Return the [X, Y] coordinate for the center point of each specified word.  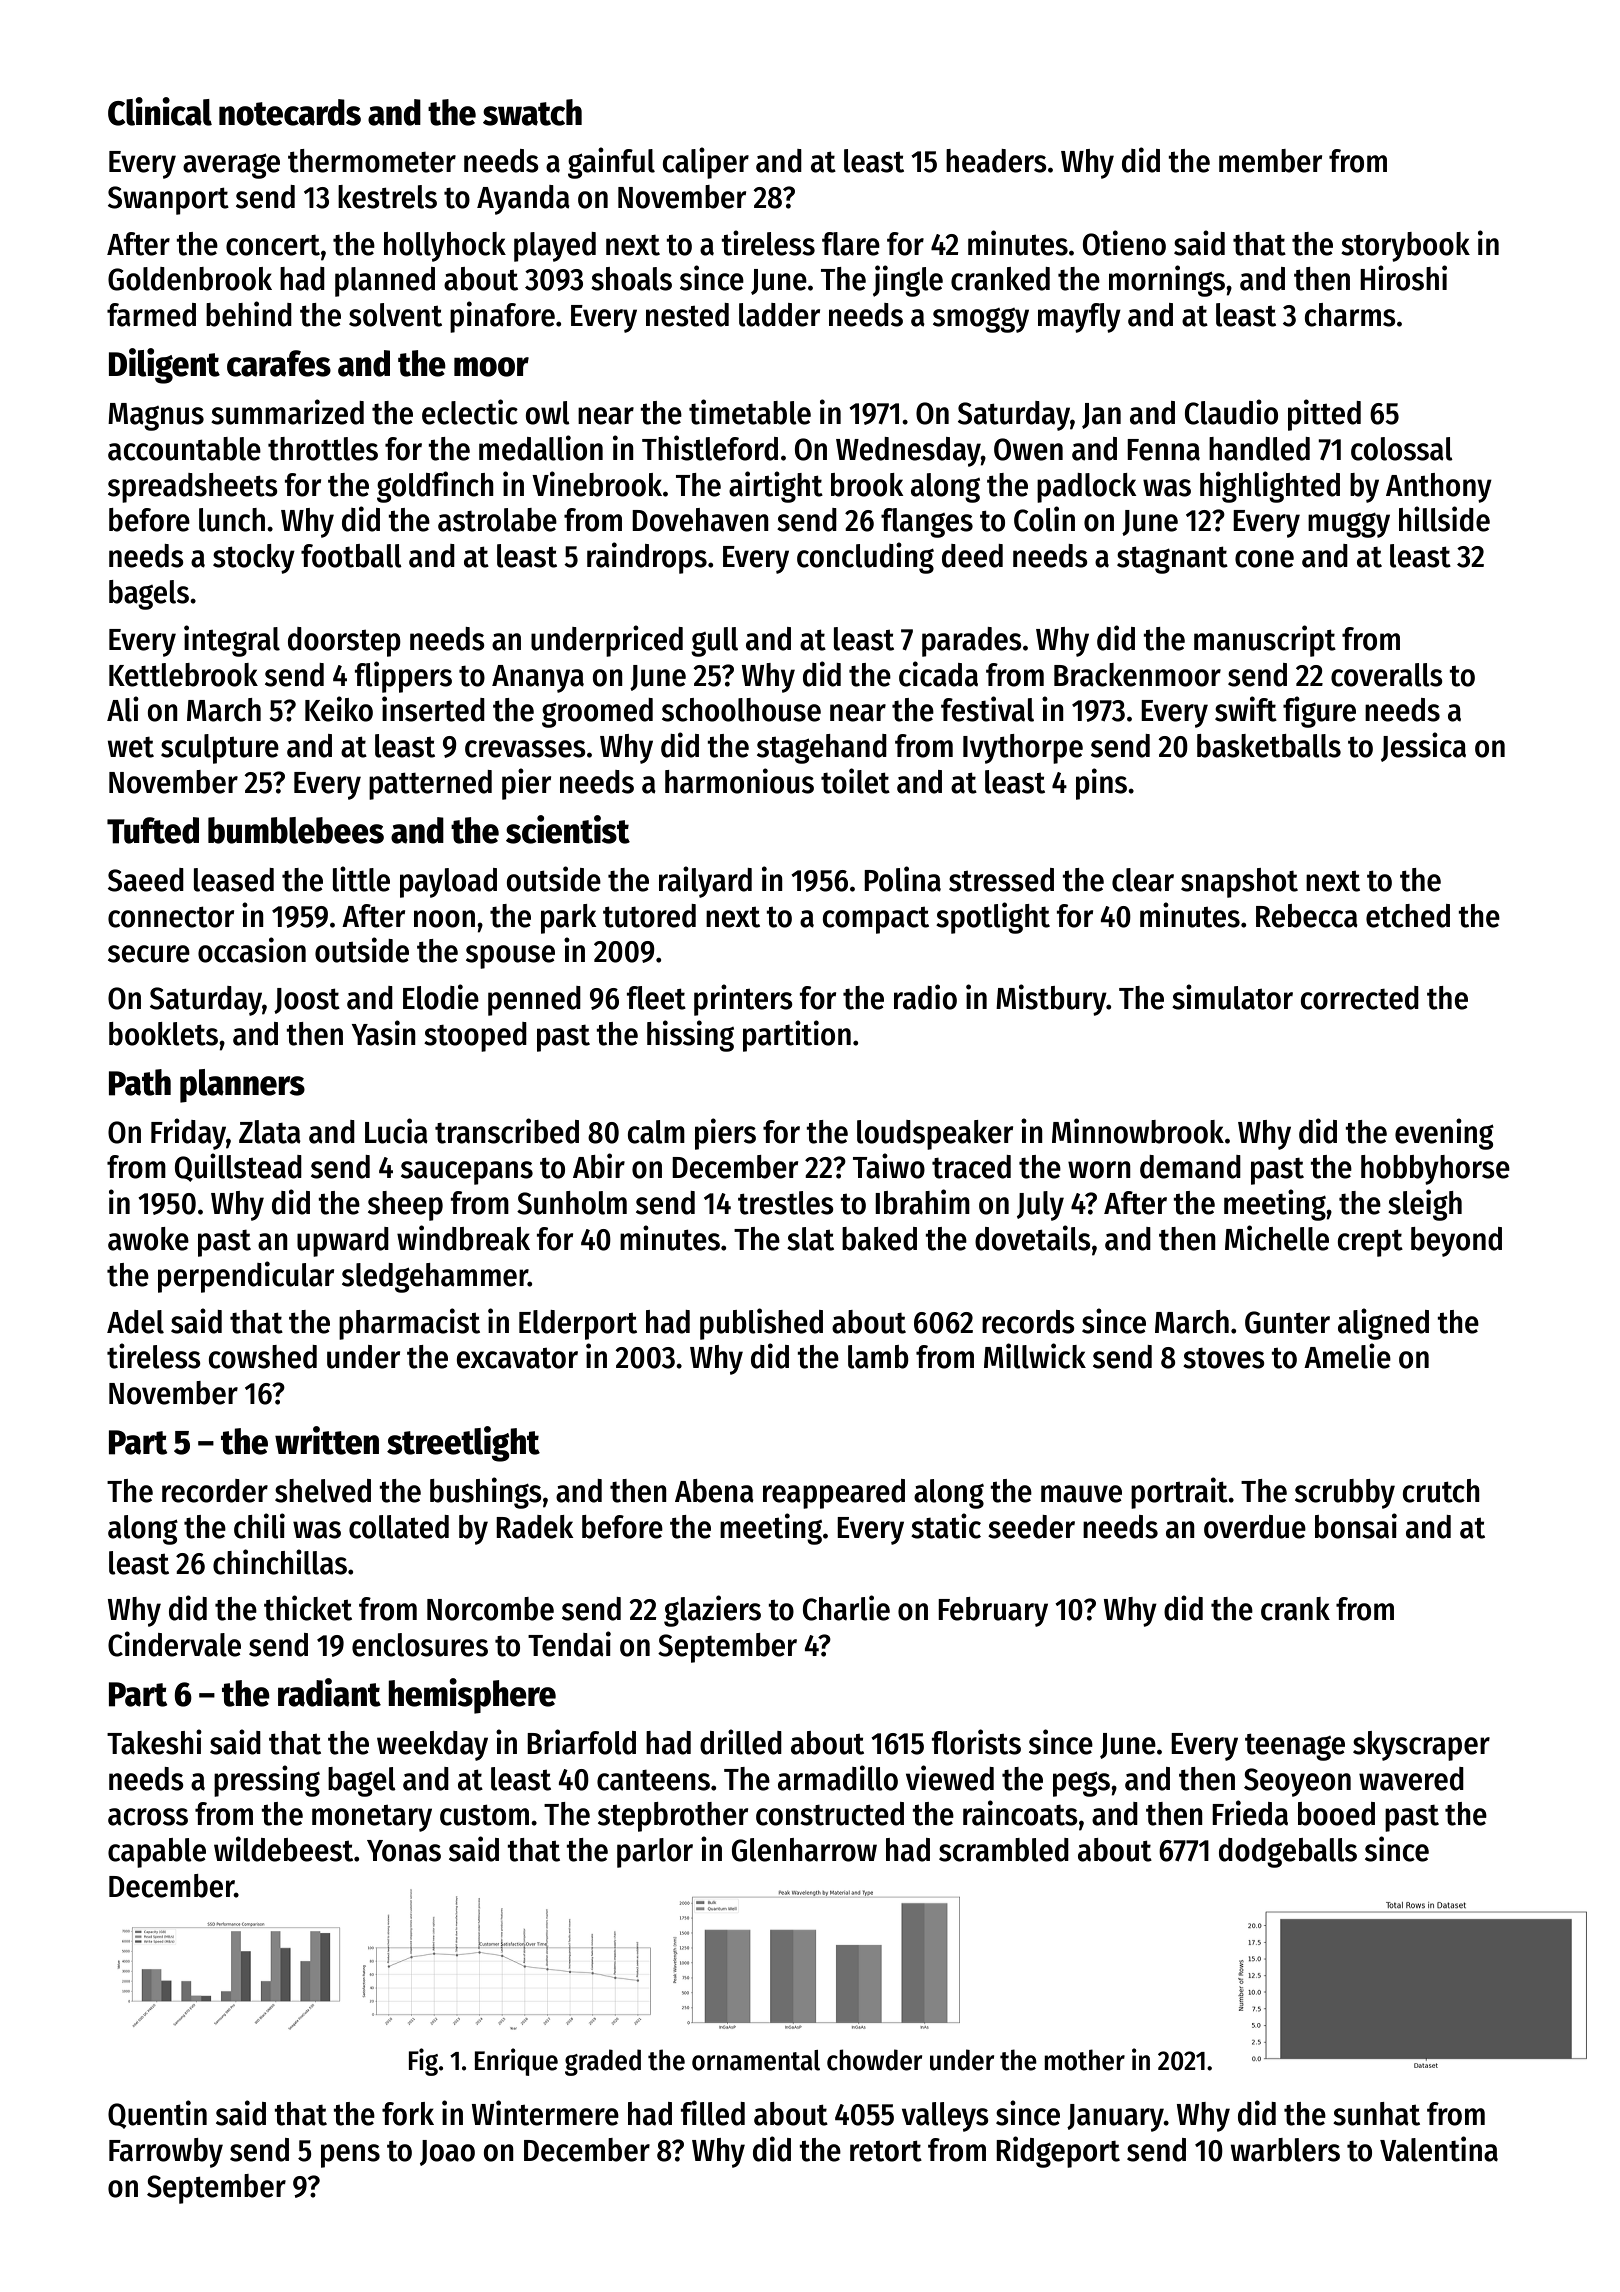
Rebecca [1307, 916]
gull [714, 642]
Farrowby [166, 2153]
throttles [323, 449]
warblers [1285, 2150]
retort [886, 2151]
